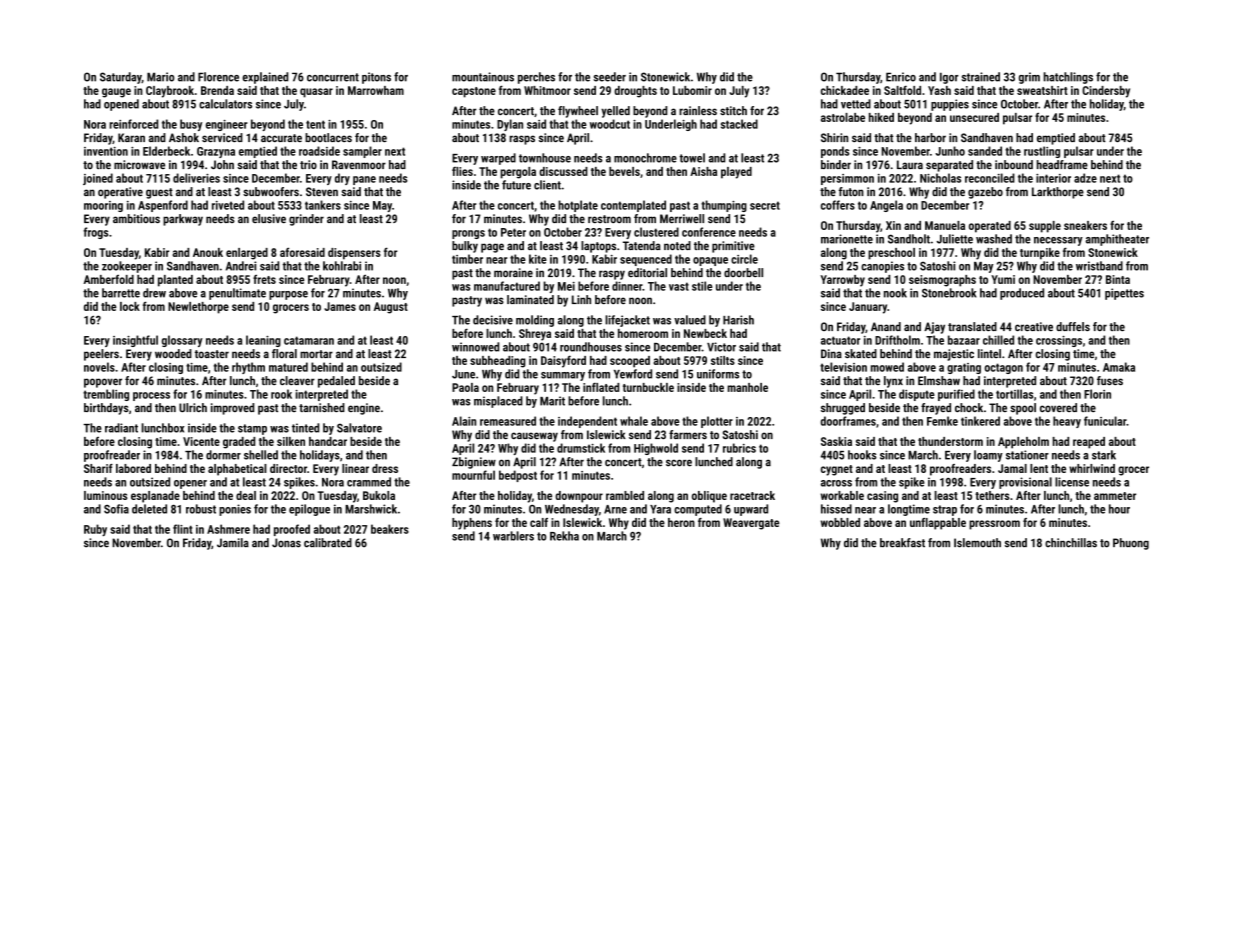 The height and width of the screenshot is (952, 1233). Describe the element at coordinates (578, 112) in the screenshot. I see `flywheel` at that location.
